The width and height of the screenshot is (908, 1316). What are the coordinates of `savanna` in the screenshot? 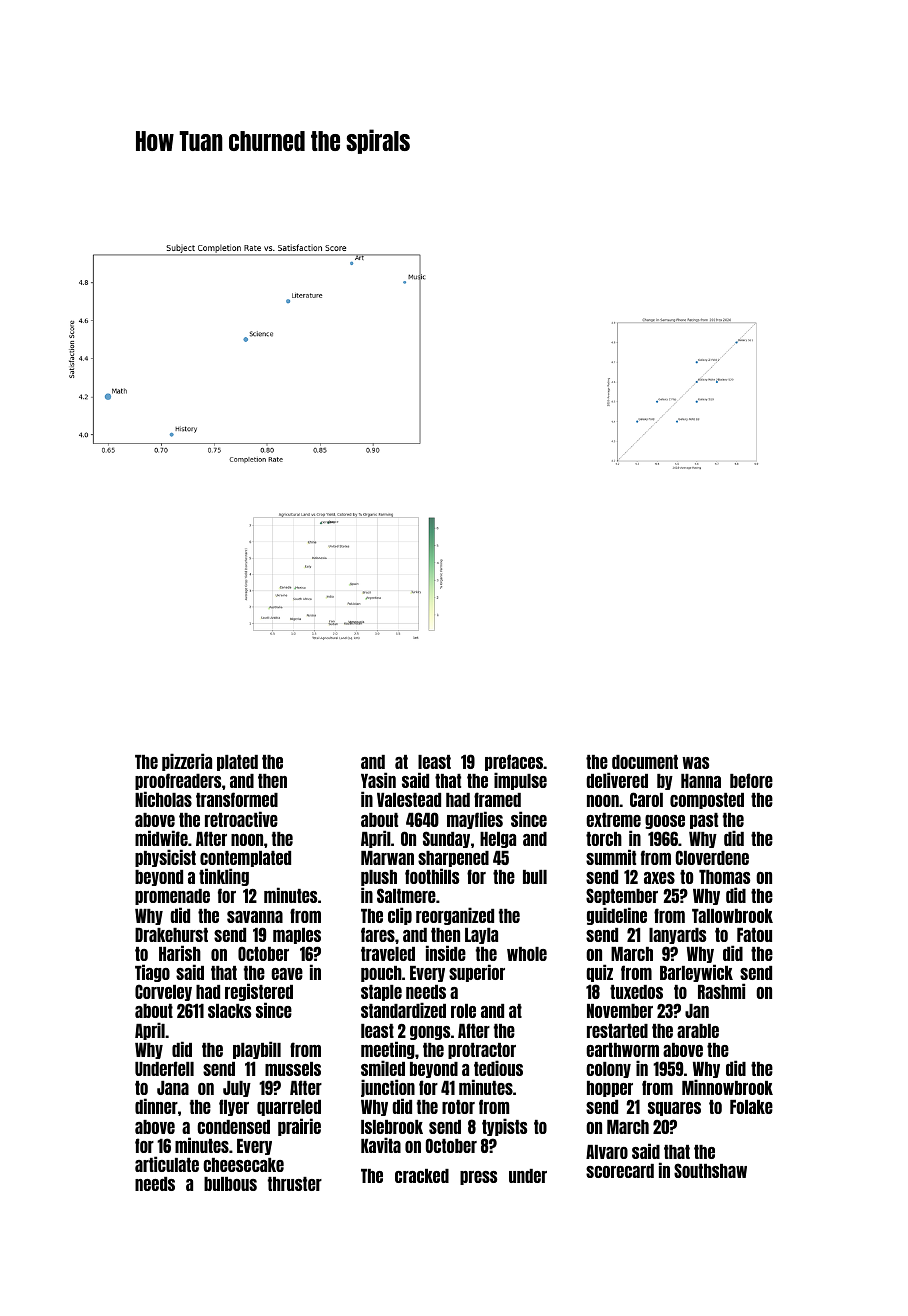 It's located at (255, 917).
